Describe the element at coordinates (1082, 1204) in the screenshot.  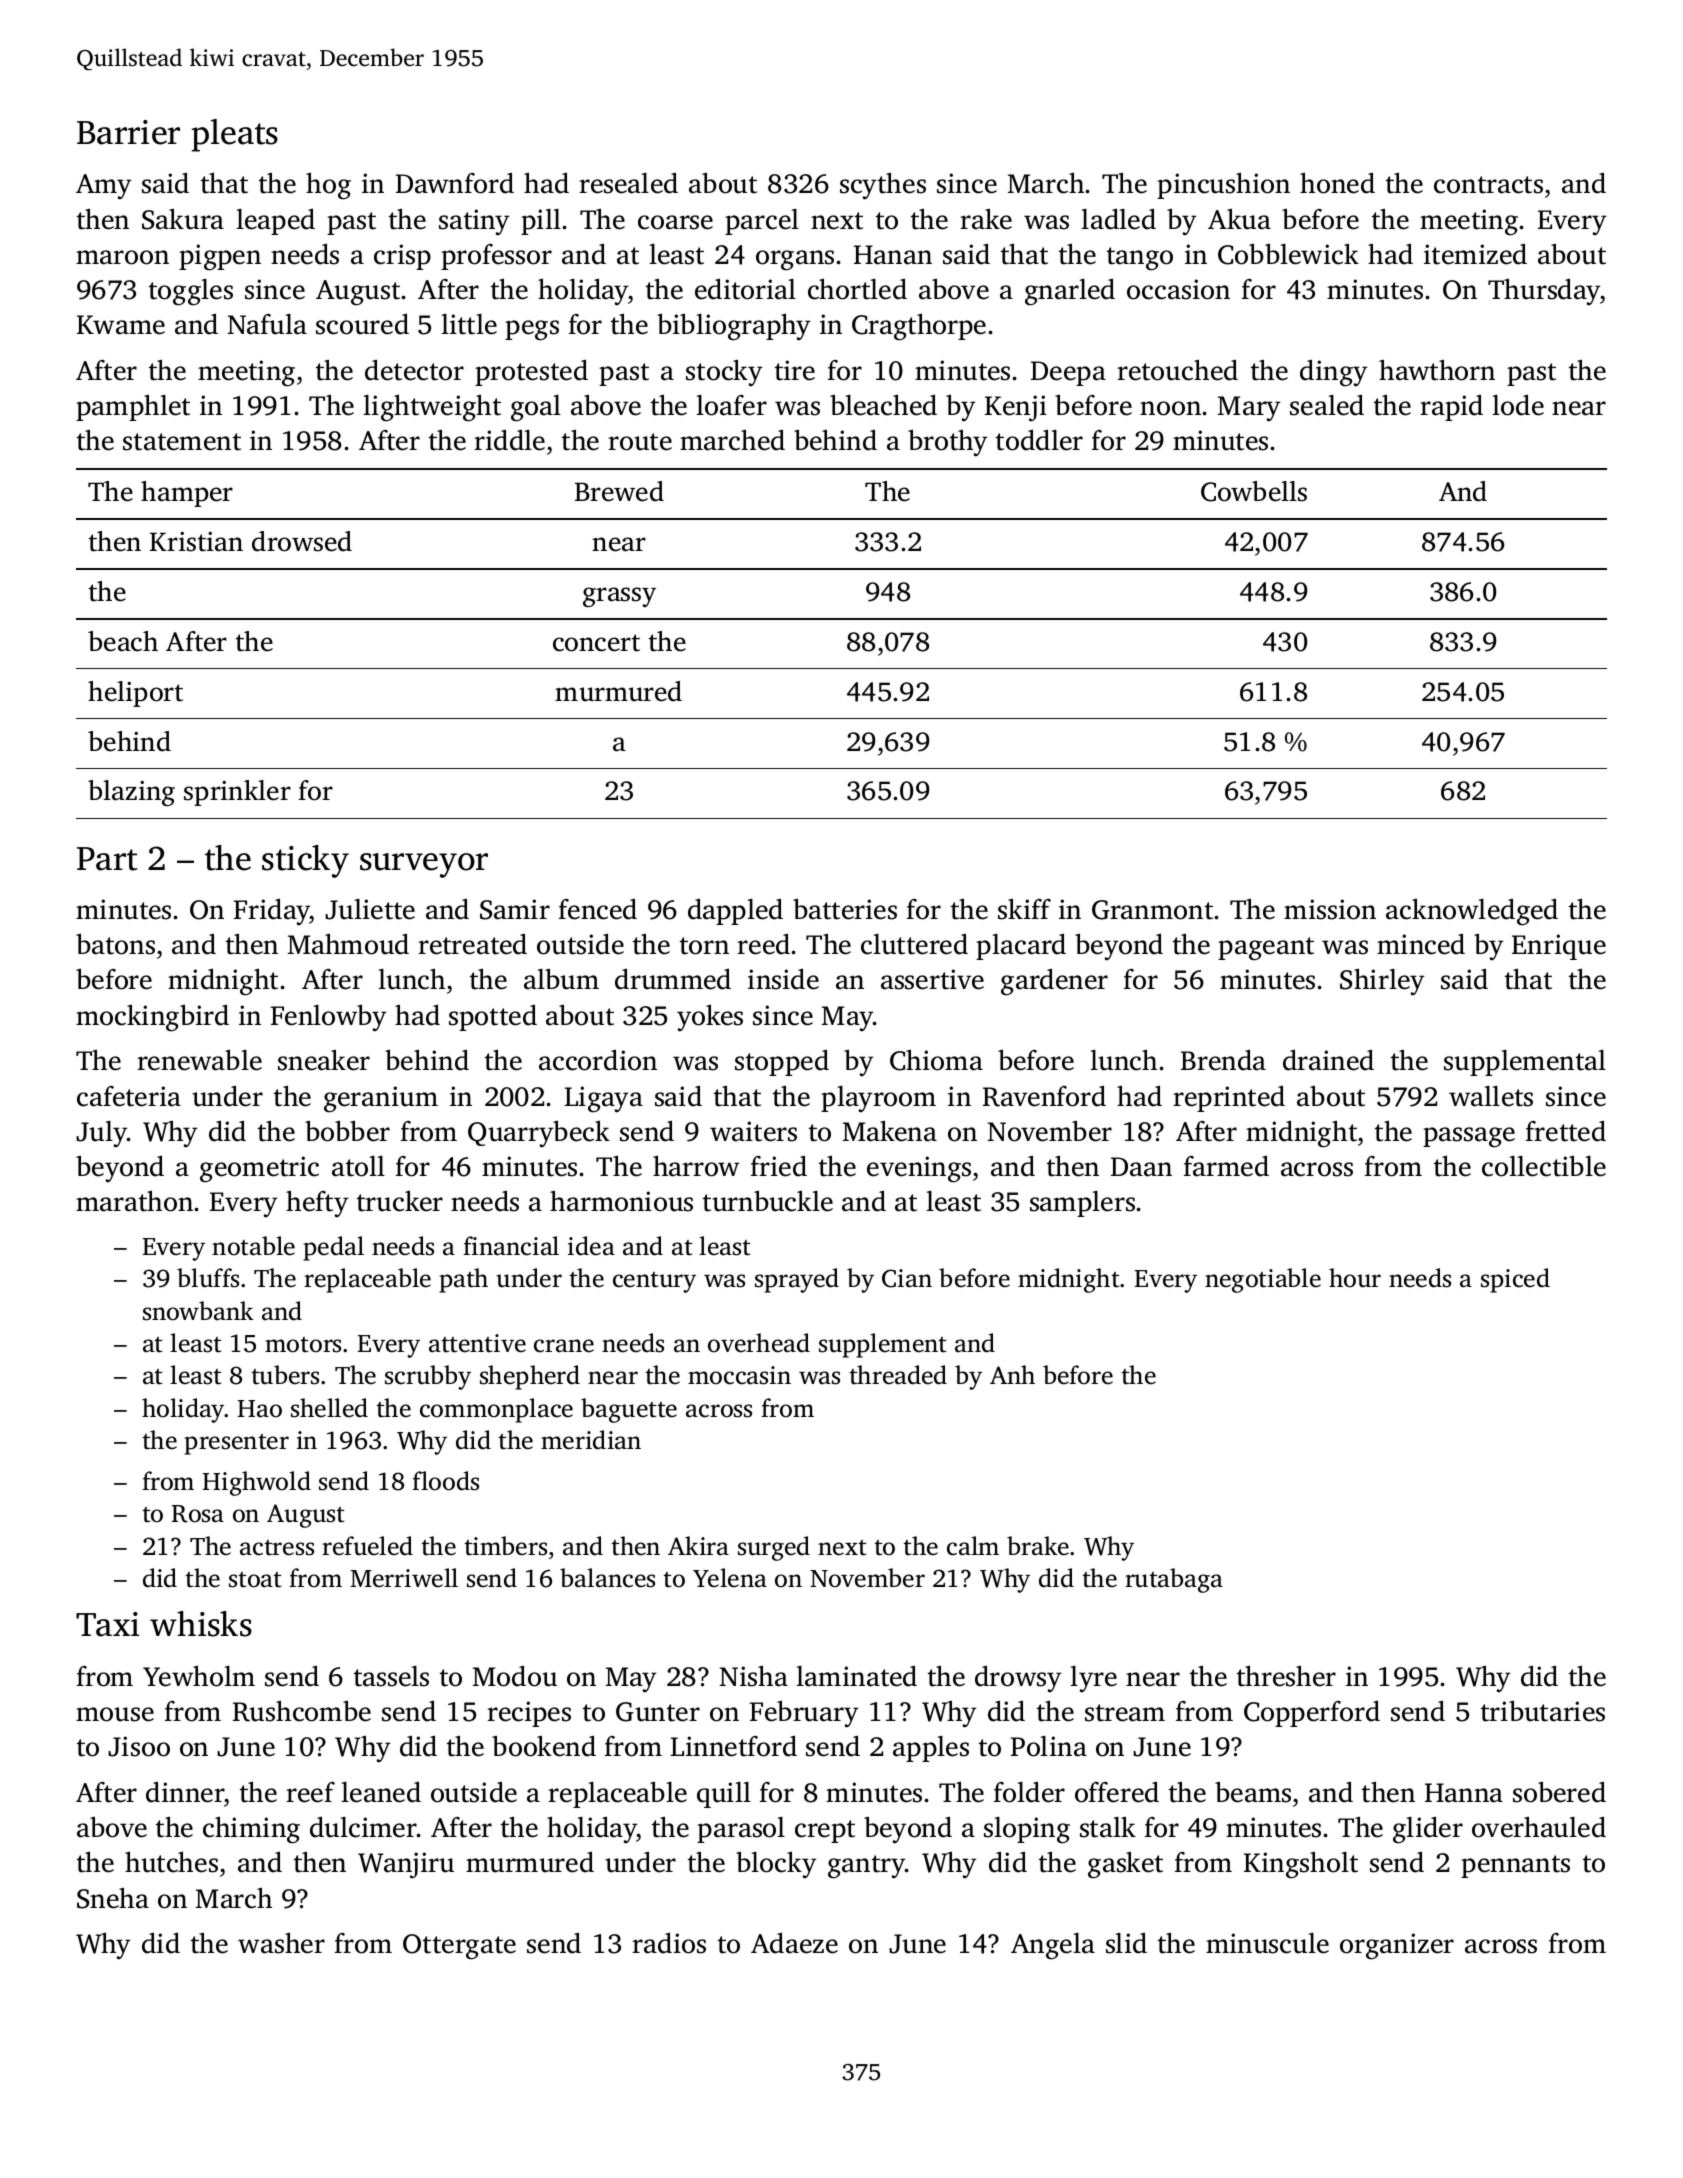
I see `samplers` at that location.
